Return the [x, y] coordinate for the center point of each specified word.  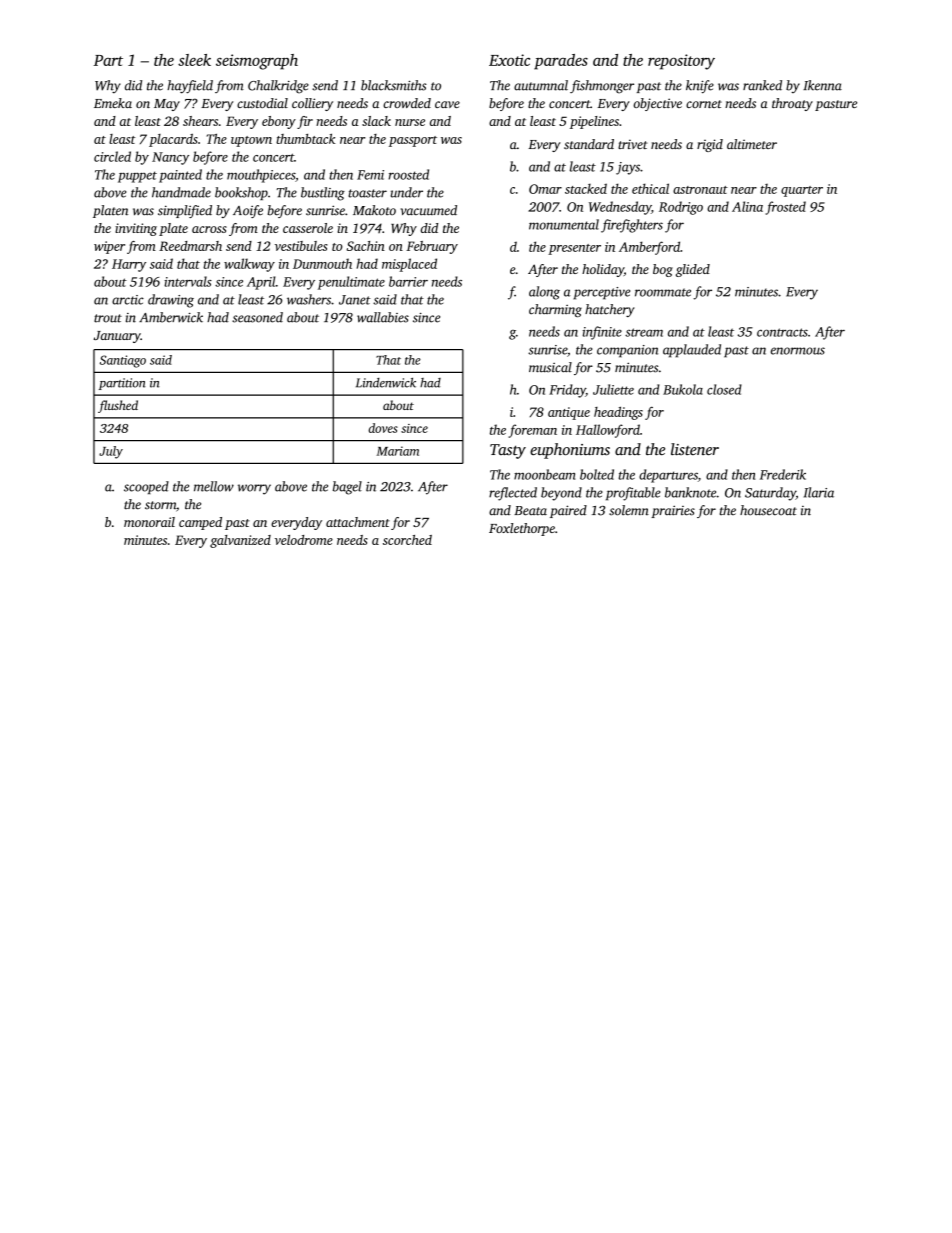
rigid [710, 145]
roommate [663, 292]
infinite [602, 333]
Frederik [783, 474]
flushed [118, 406]
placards [173, 140]
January [117, 337]
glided [693, 270]
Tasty [508, 451]
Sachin [366, 246]
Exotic [509, 60]
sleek [194, 60]
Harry [129, 265]
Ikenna [822, 85]
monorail [149, 522]
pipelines [594, 122]
